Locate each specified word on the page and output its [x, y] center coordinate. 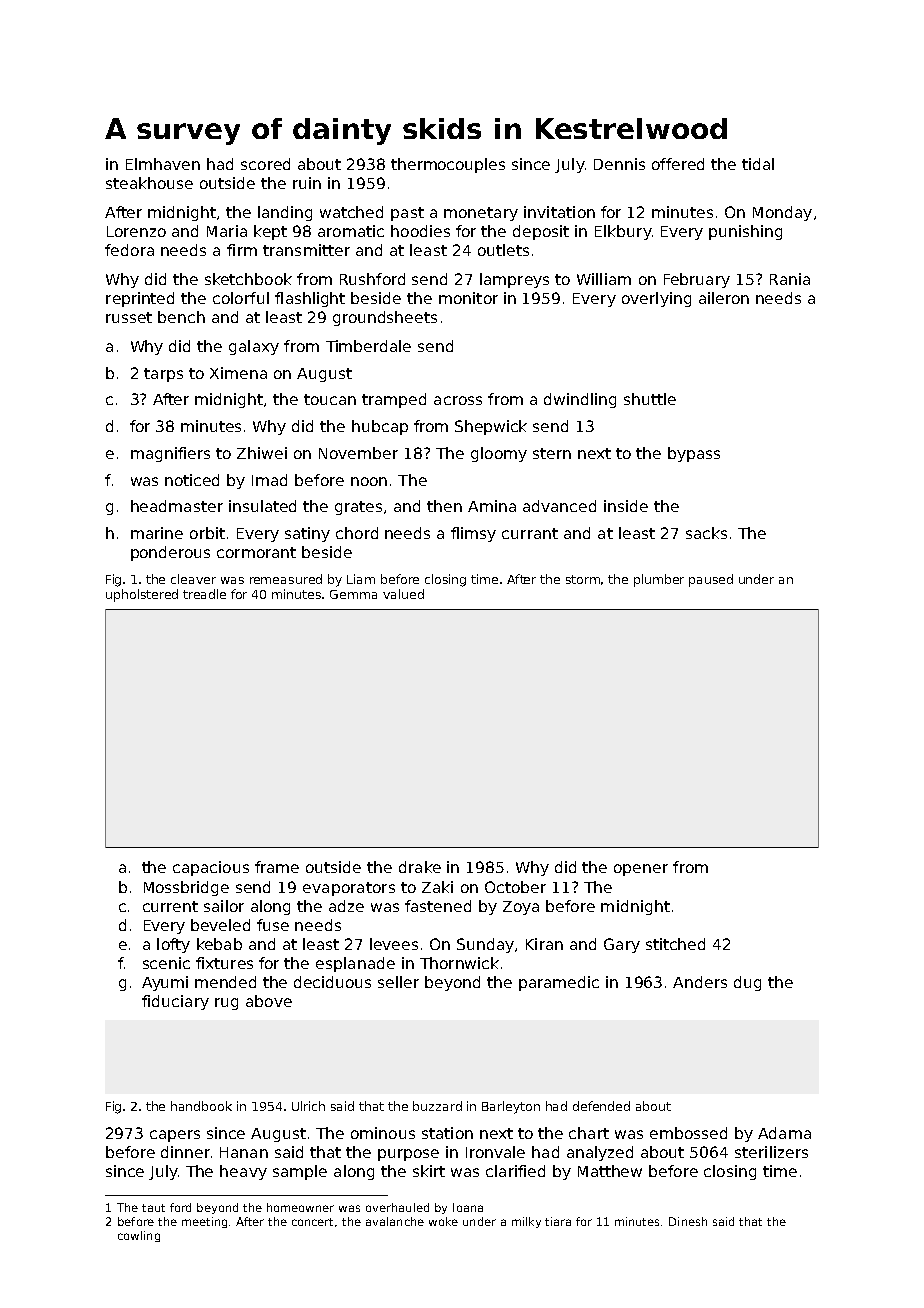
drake [420, 867]
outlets [503, 250]
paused [711, 580]
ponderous [170, 553]
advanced [559, 506]
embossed [688, 1133]
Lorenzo [136, 231]
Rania [790, 279]
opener [641, 870]
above [269, 1001]
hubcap [380, 427]
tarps [163, 375]
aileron [724, 298]
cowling [139, 1236]
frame [277, 867]
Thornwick [459, 963]
